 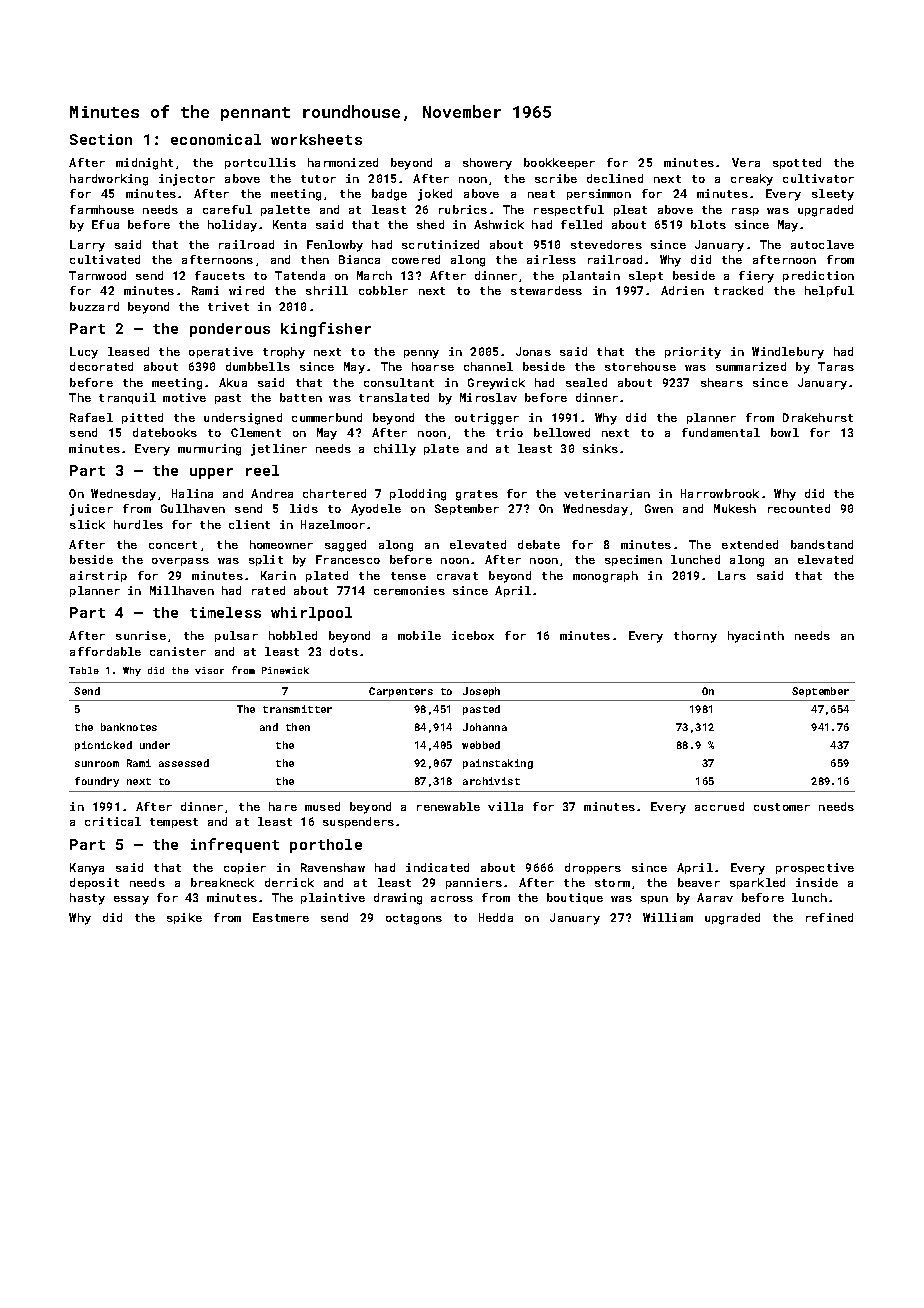 I want to click on accrued, so click(x=719, y=806).
